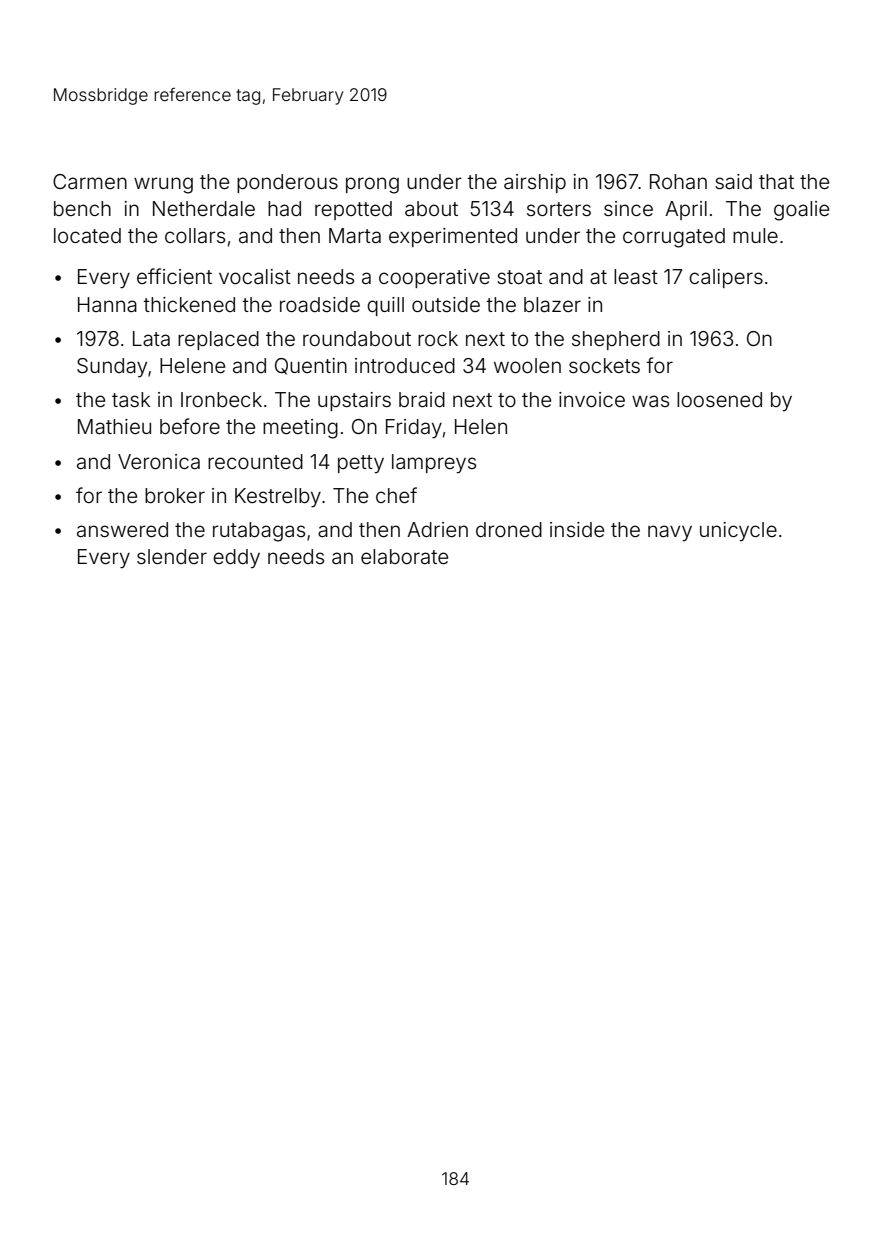 This screenshot has height=1253, width=883. What do you see at coordinates (559, 209) in the screenshot?
I see `sorters` at bounding box center [559, 209].
